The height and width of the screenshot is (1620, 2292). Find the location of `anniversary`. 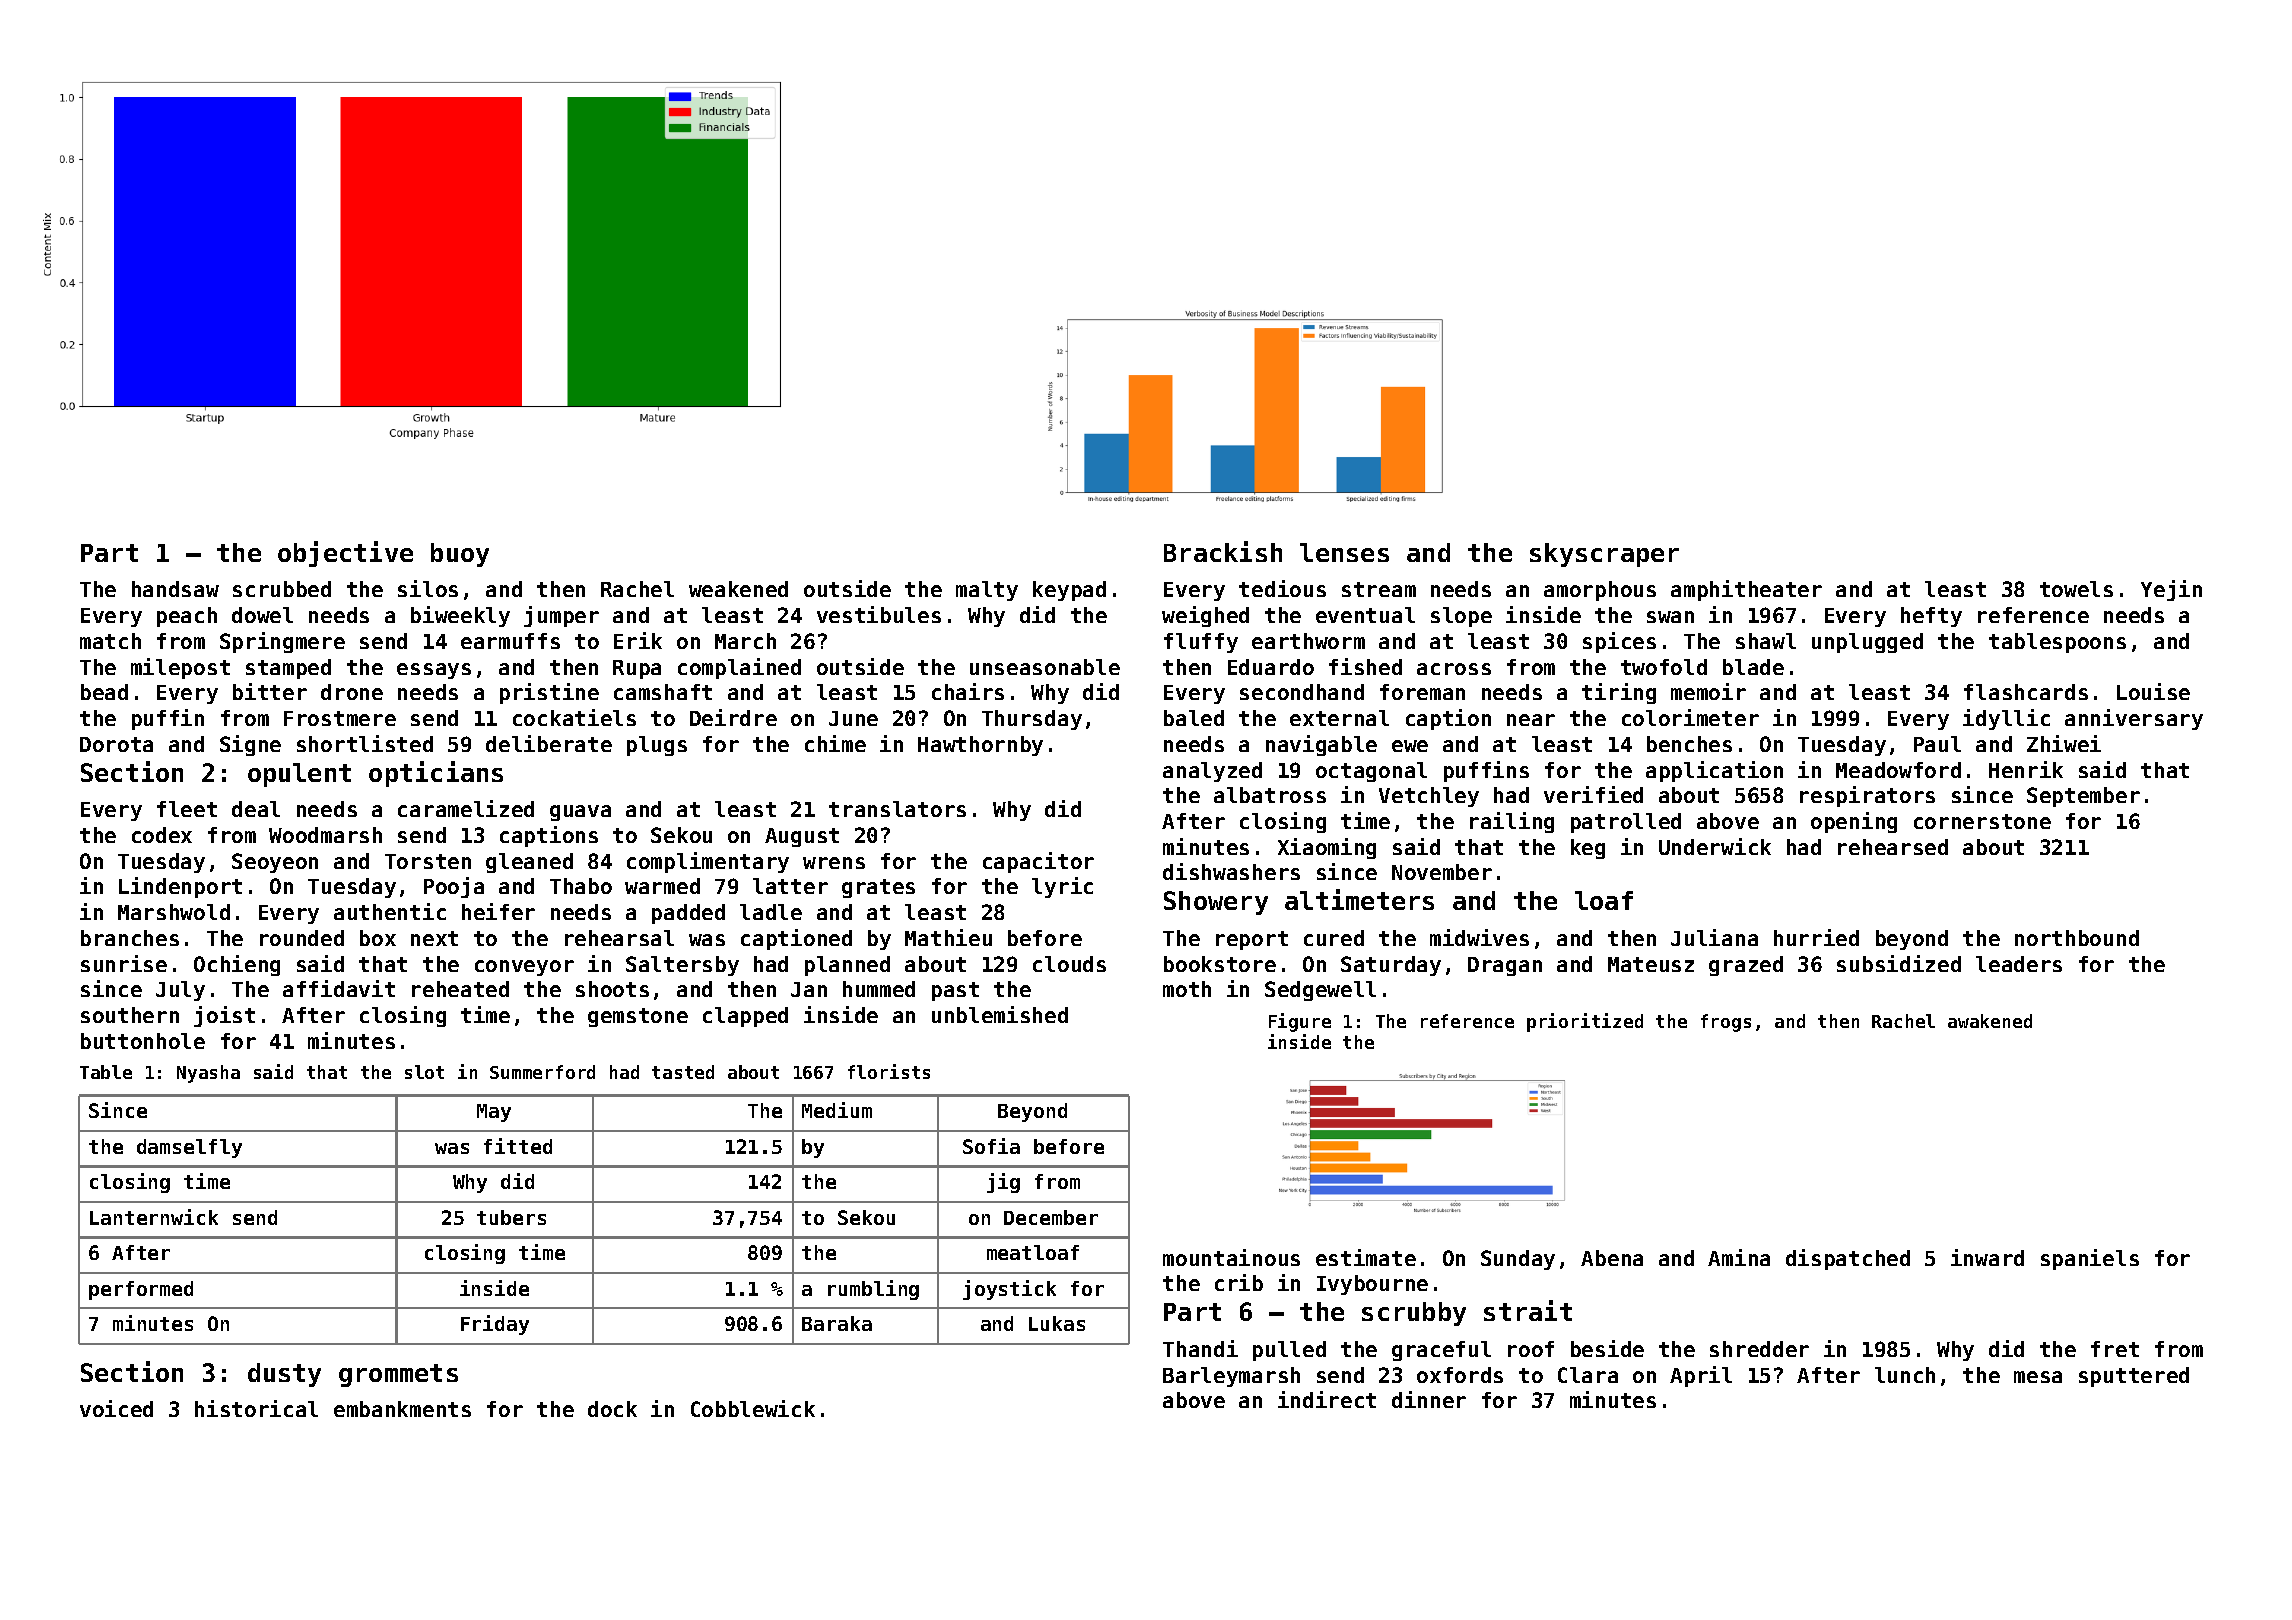

anniversary is located at coordinates (2134, 719).
